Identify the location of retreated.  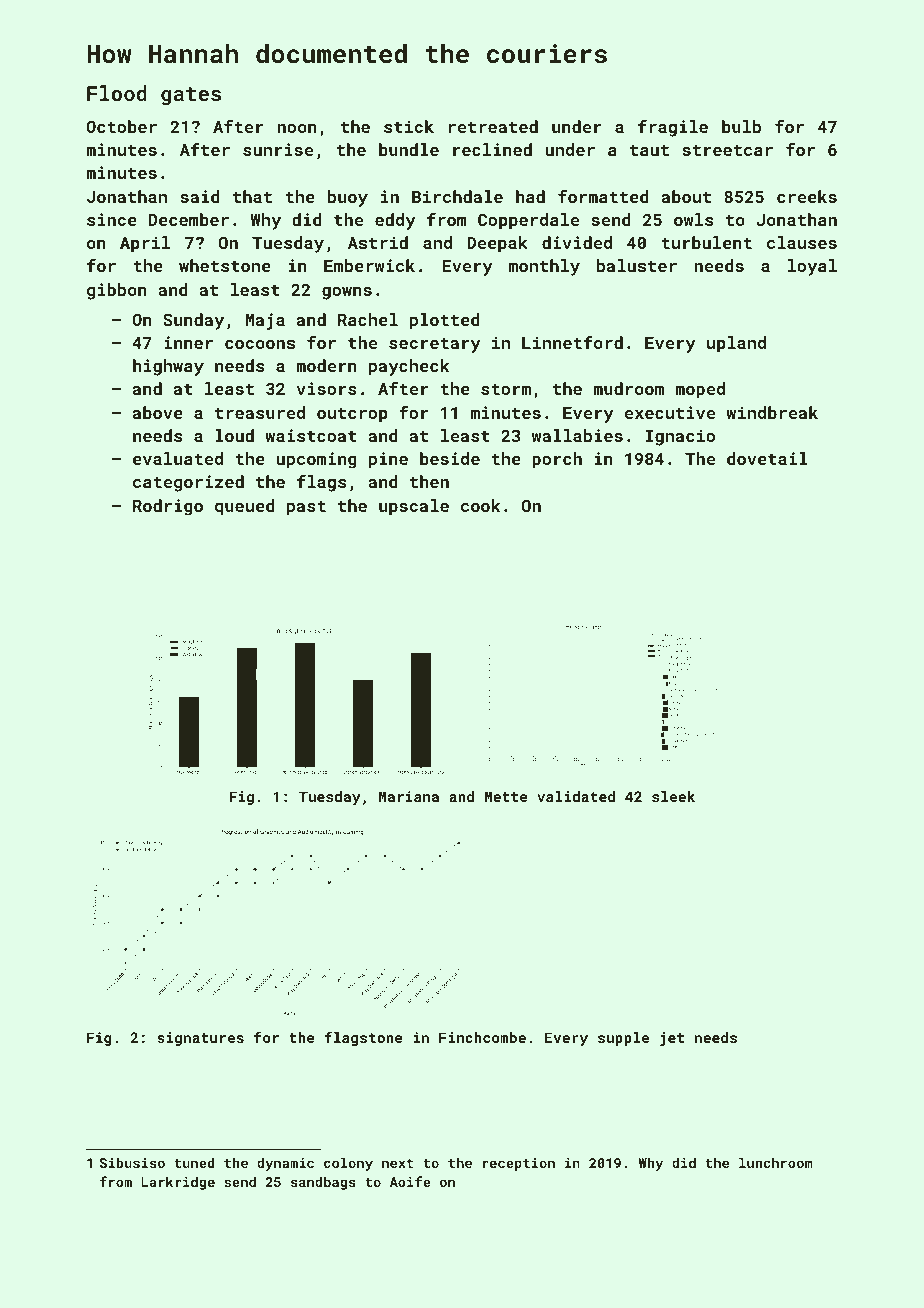
(493, 126).
